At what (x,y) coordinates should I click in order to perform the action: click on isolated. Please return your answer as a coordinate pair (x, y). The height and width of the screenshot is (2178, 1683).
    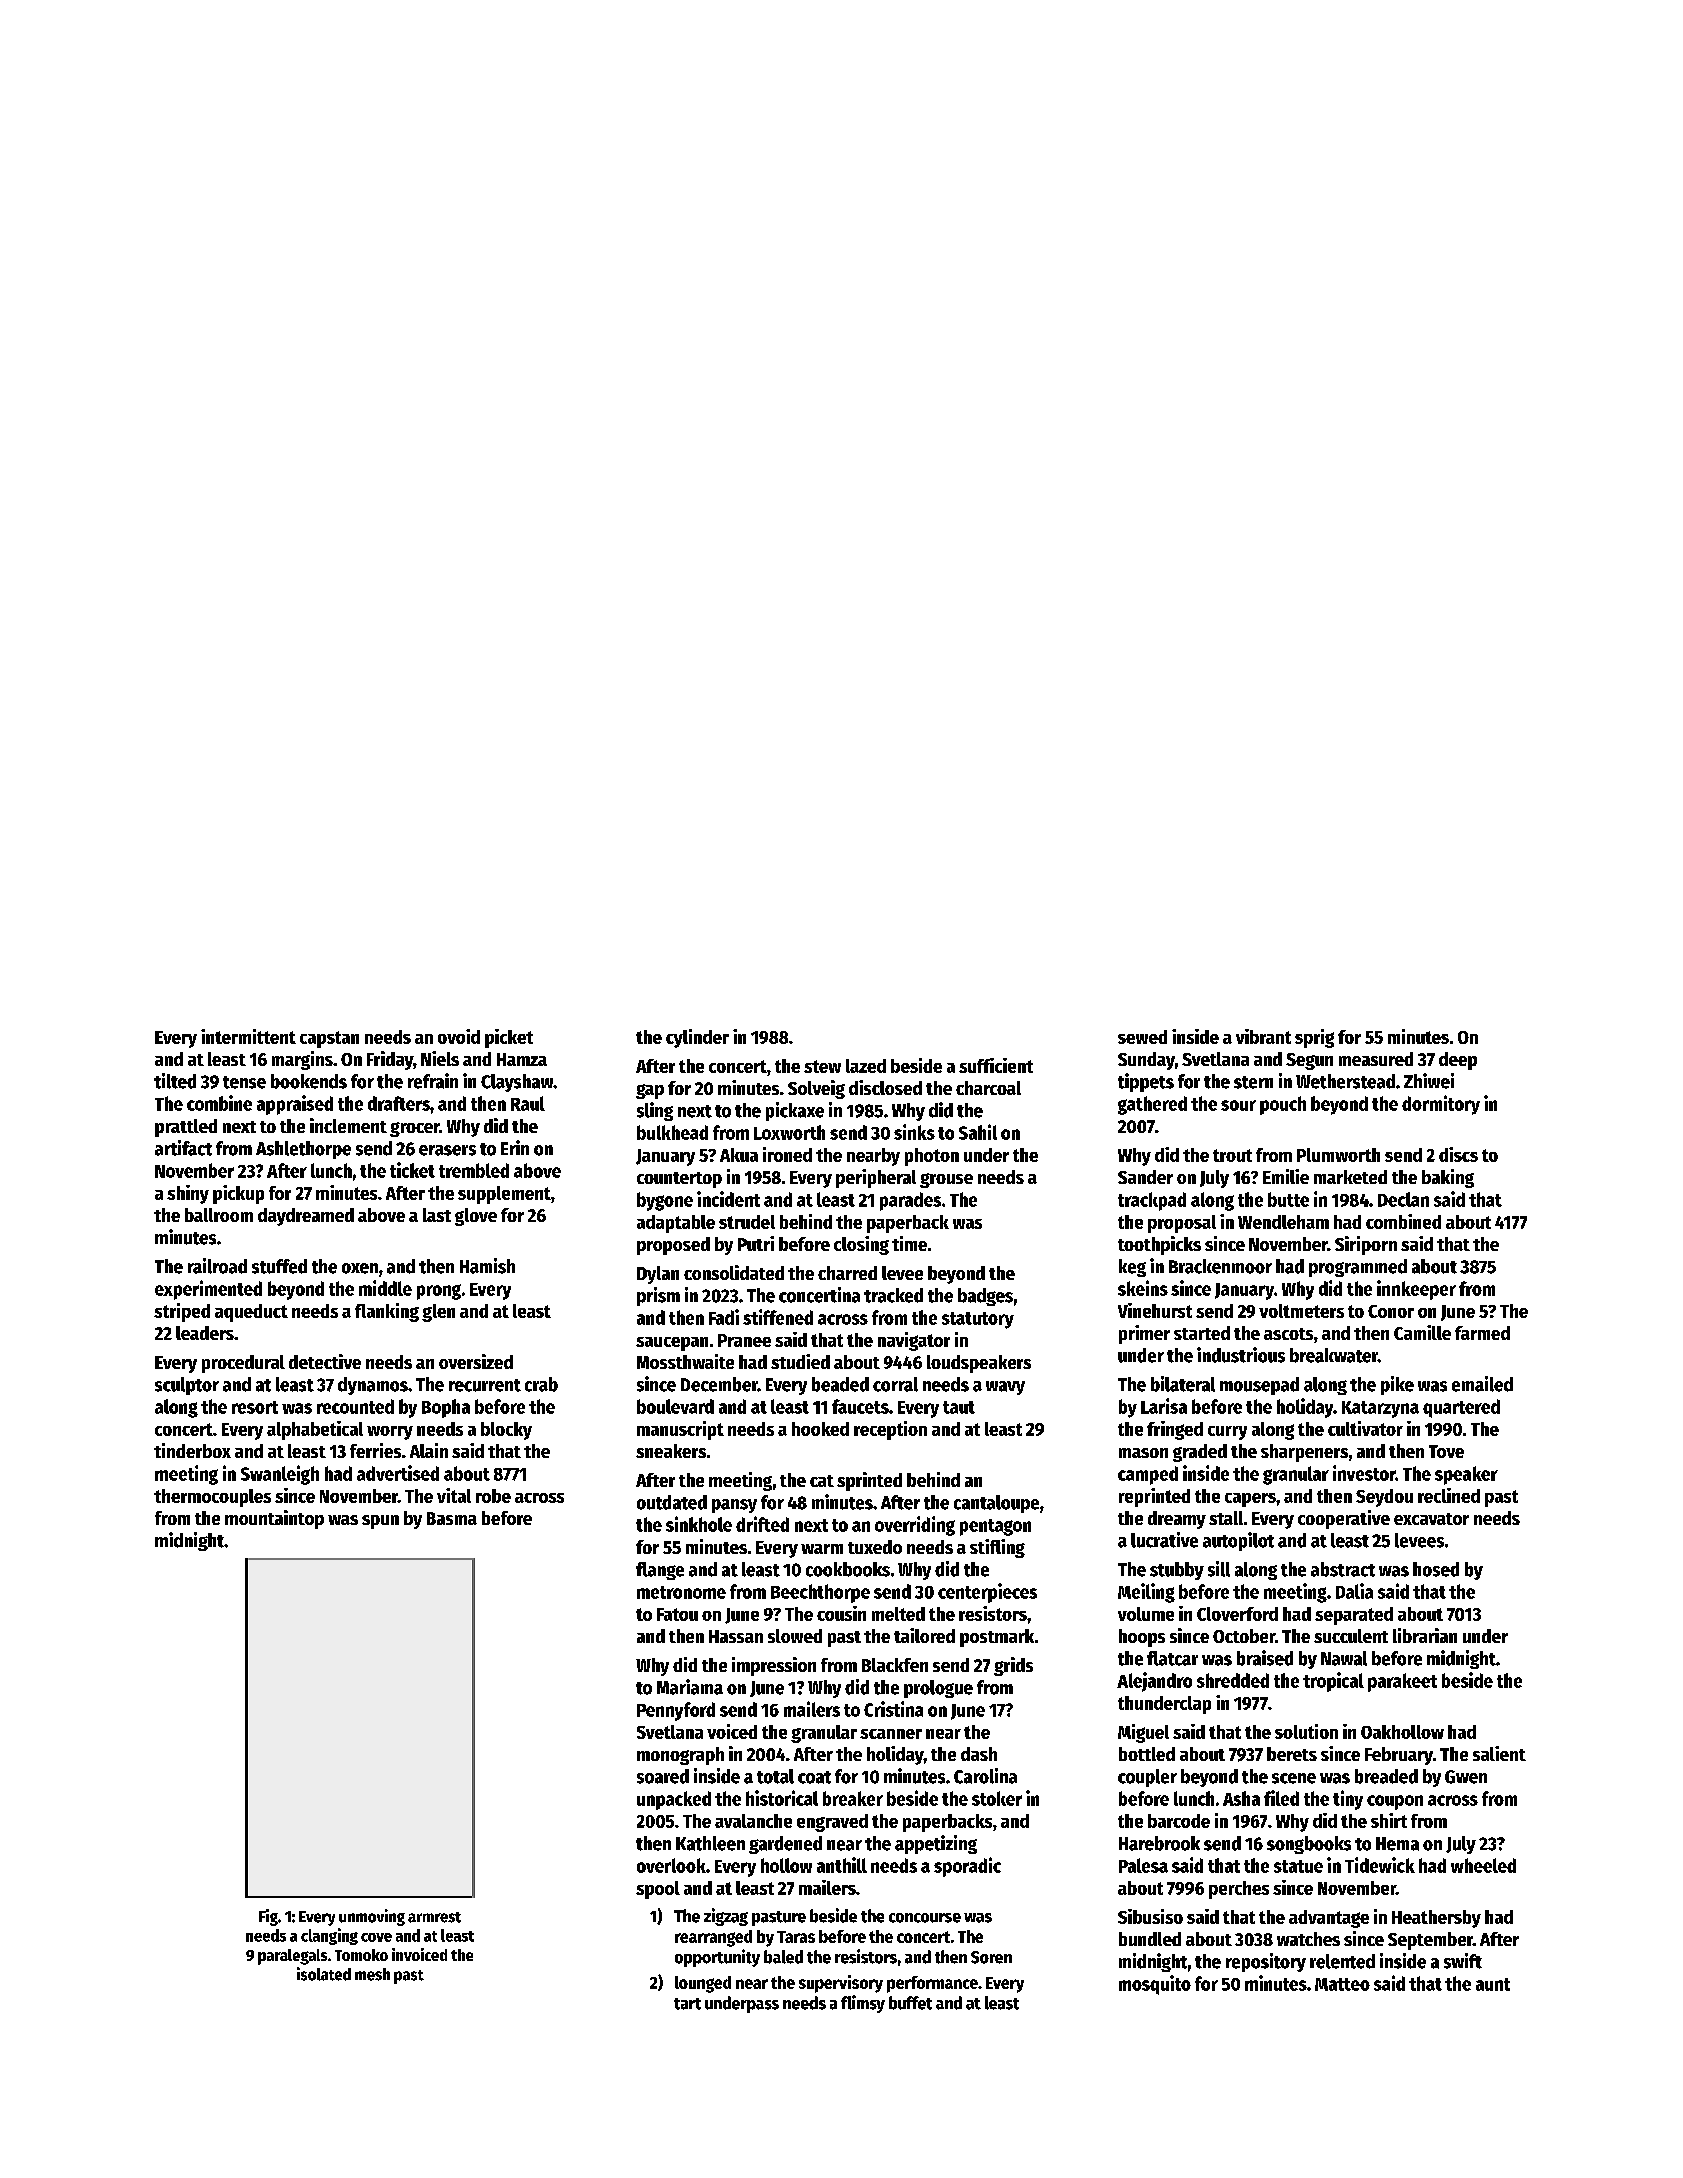
    Looking at the image, I should click on (324, 1974).
